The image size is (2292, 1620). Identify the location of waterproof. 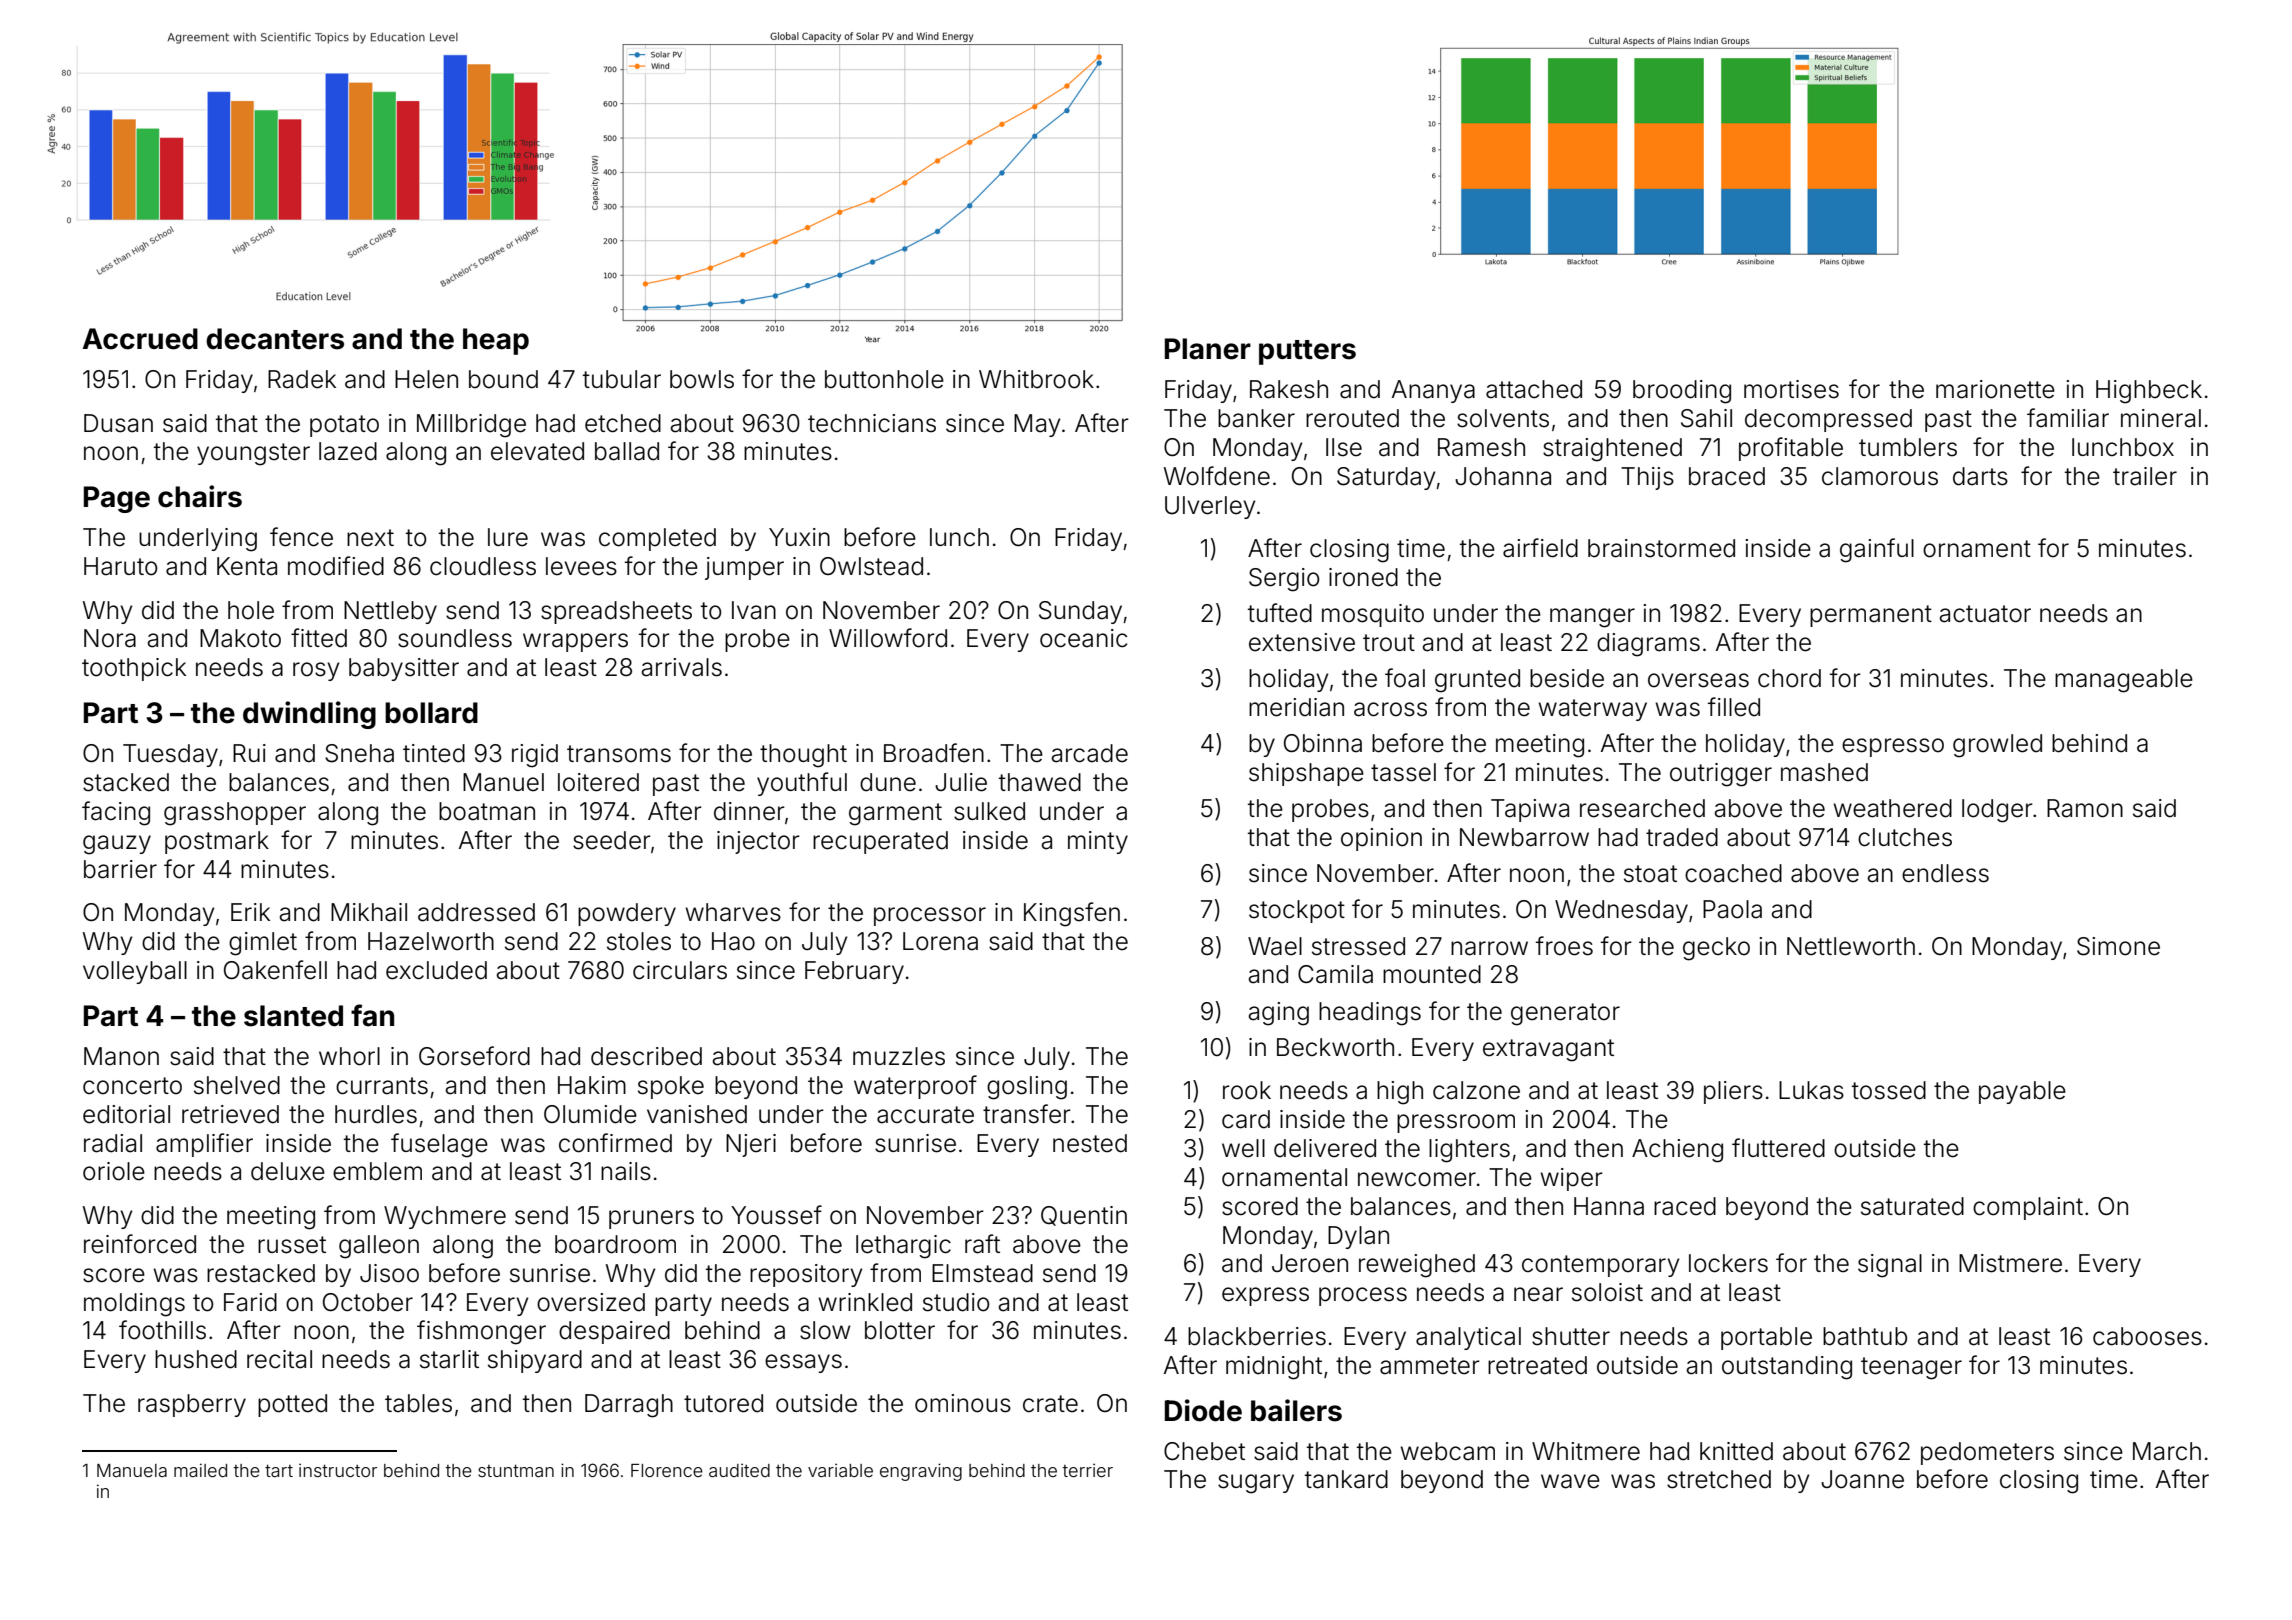
(915, 1087).
